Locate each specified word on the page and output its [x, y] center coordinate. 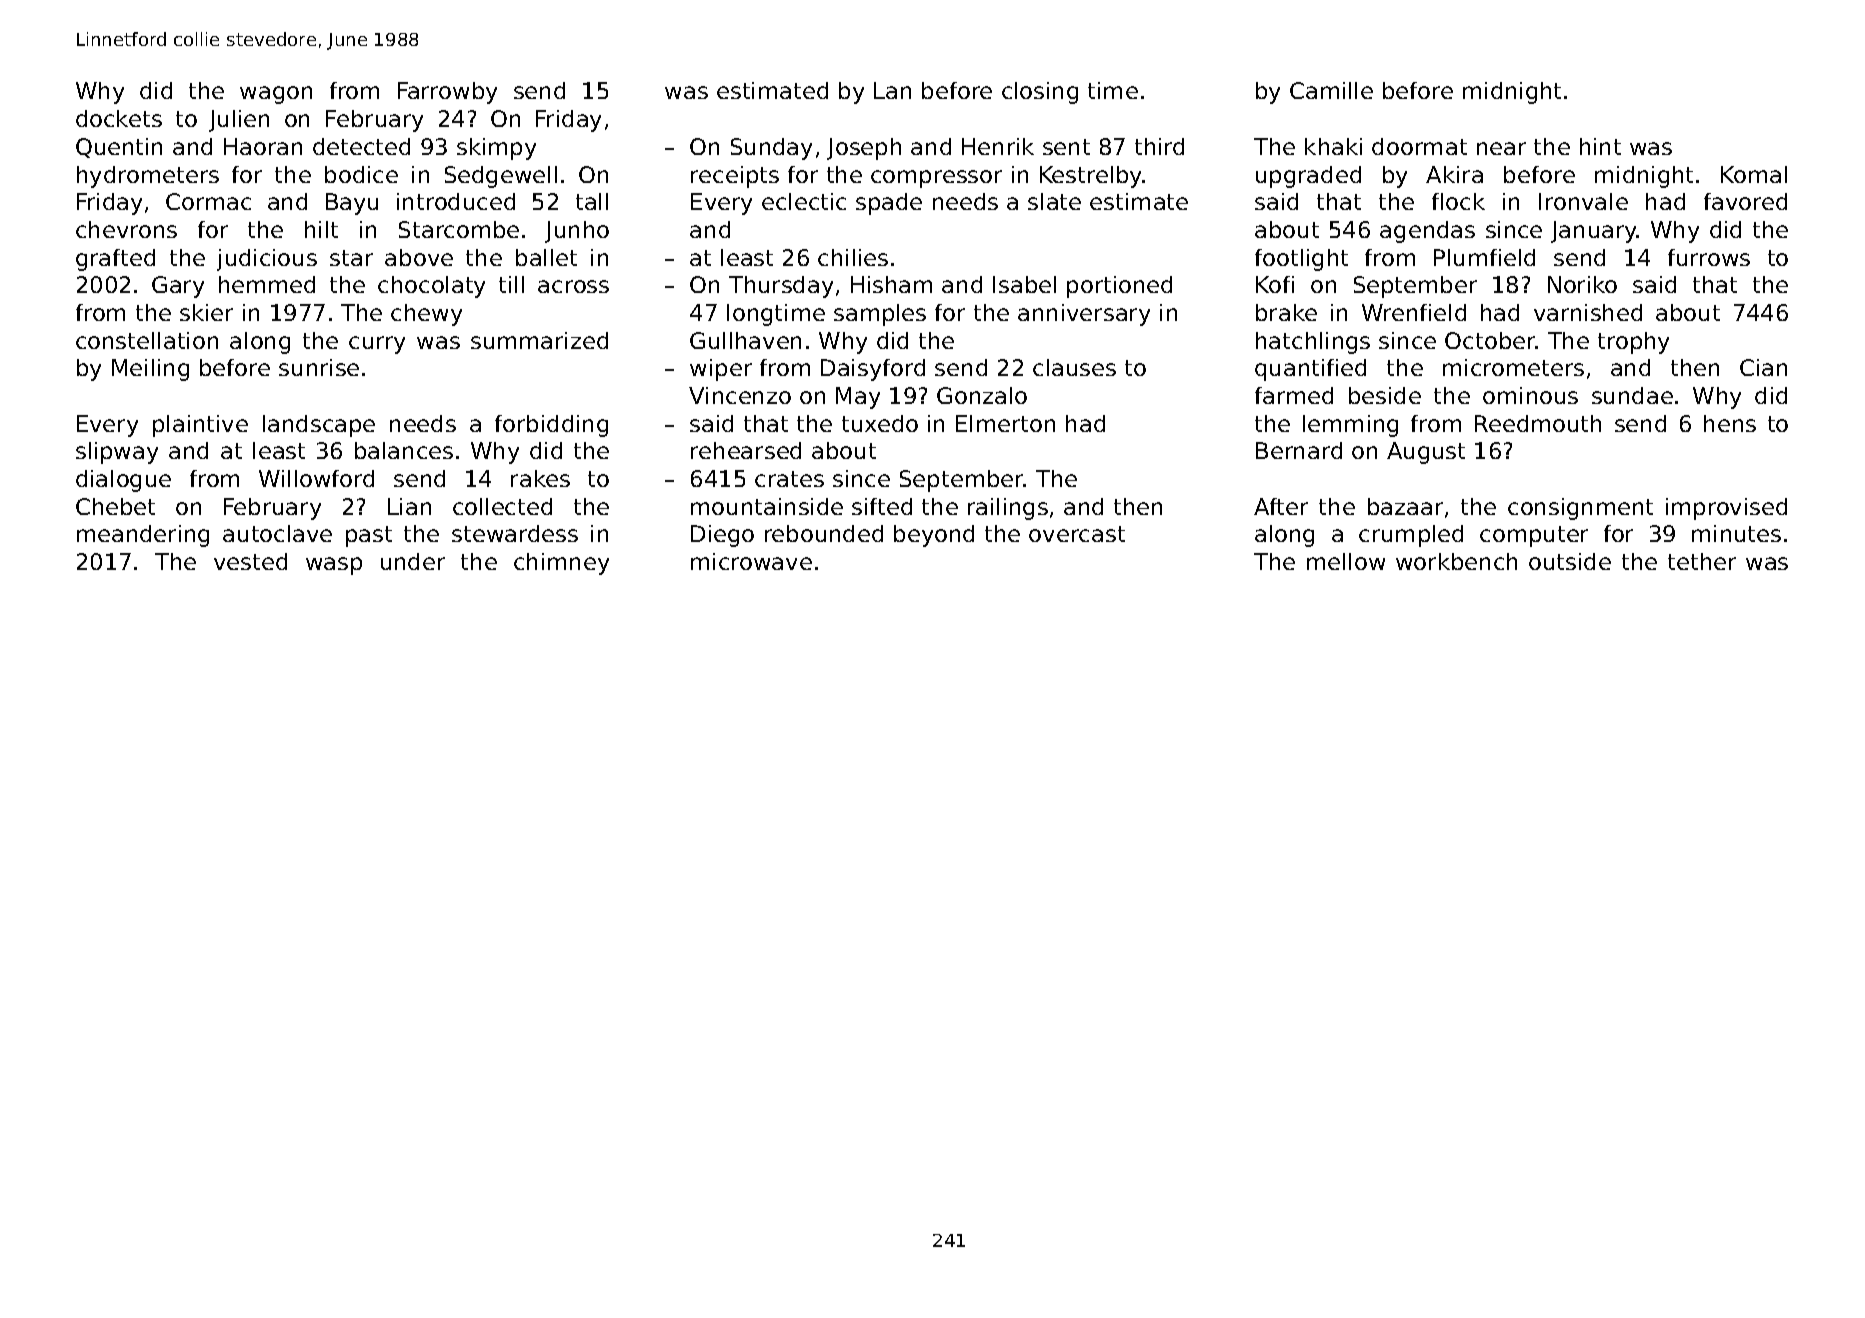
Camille [1331, 90]
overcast [1077, 534]
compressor [936, 179]
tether [1702, 561]
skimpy [496, 149]
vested [250, 561]
